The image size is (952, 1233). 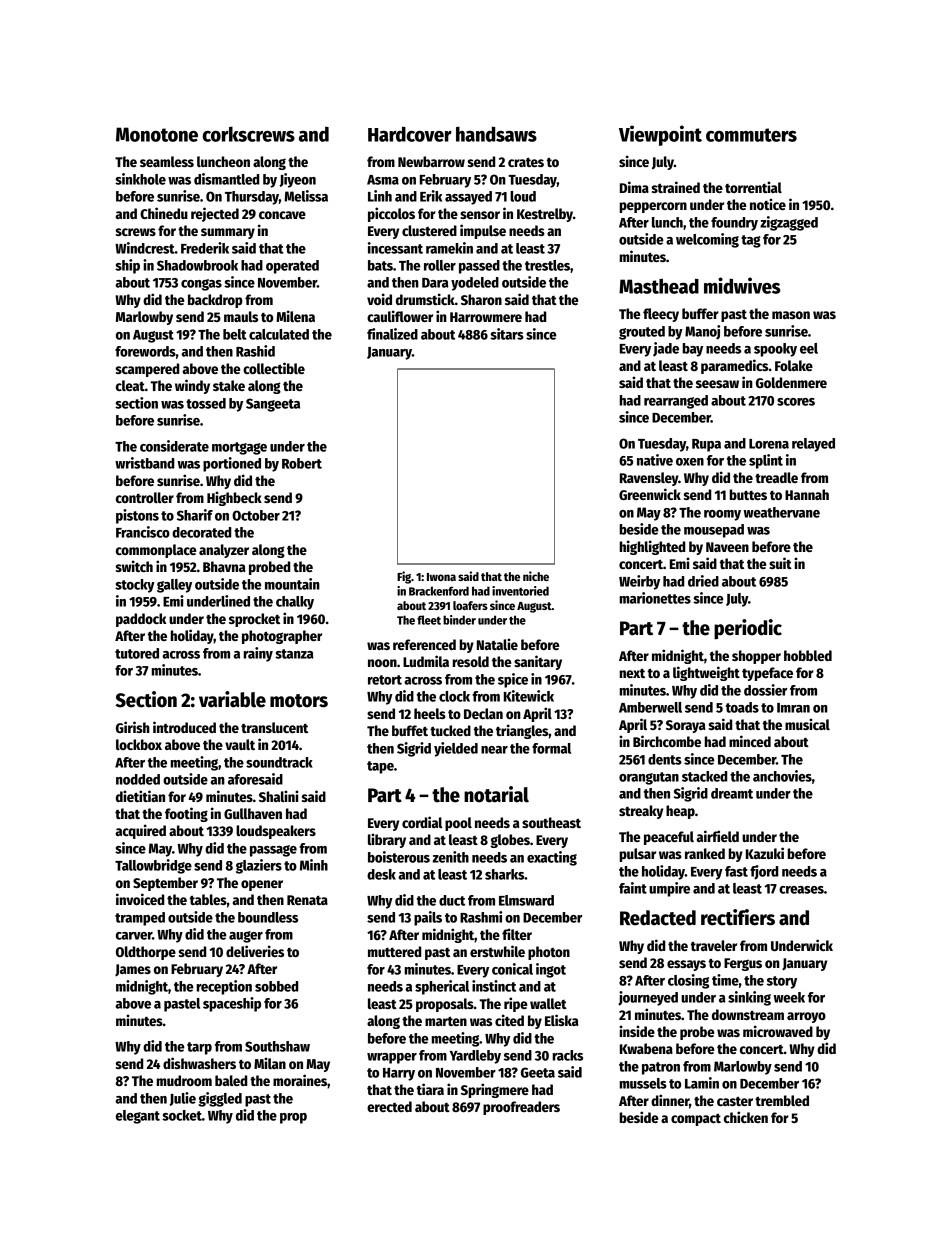 I want to click on baled, so click(x=231, y=1080).
